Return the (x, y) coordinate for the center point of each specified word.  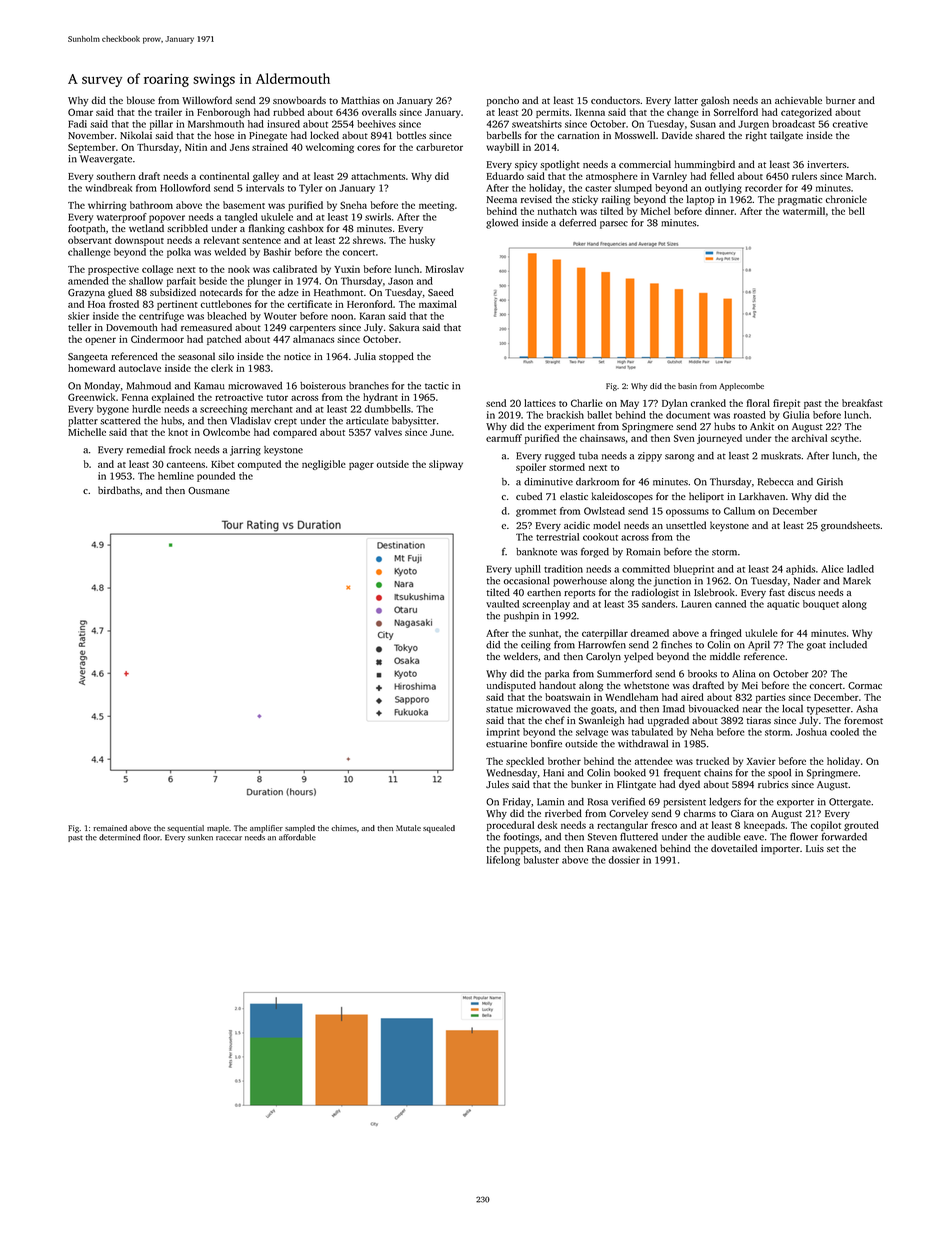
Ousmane (209, 491)
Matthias (360, 100)
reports (579, 594)
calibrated (295, 269)
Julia (365, 356)
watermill (804, 211)
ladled (860, 569)
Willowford (207, 100)
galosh (715, 101)
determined (119, 837)
